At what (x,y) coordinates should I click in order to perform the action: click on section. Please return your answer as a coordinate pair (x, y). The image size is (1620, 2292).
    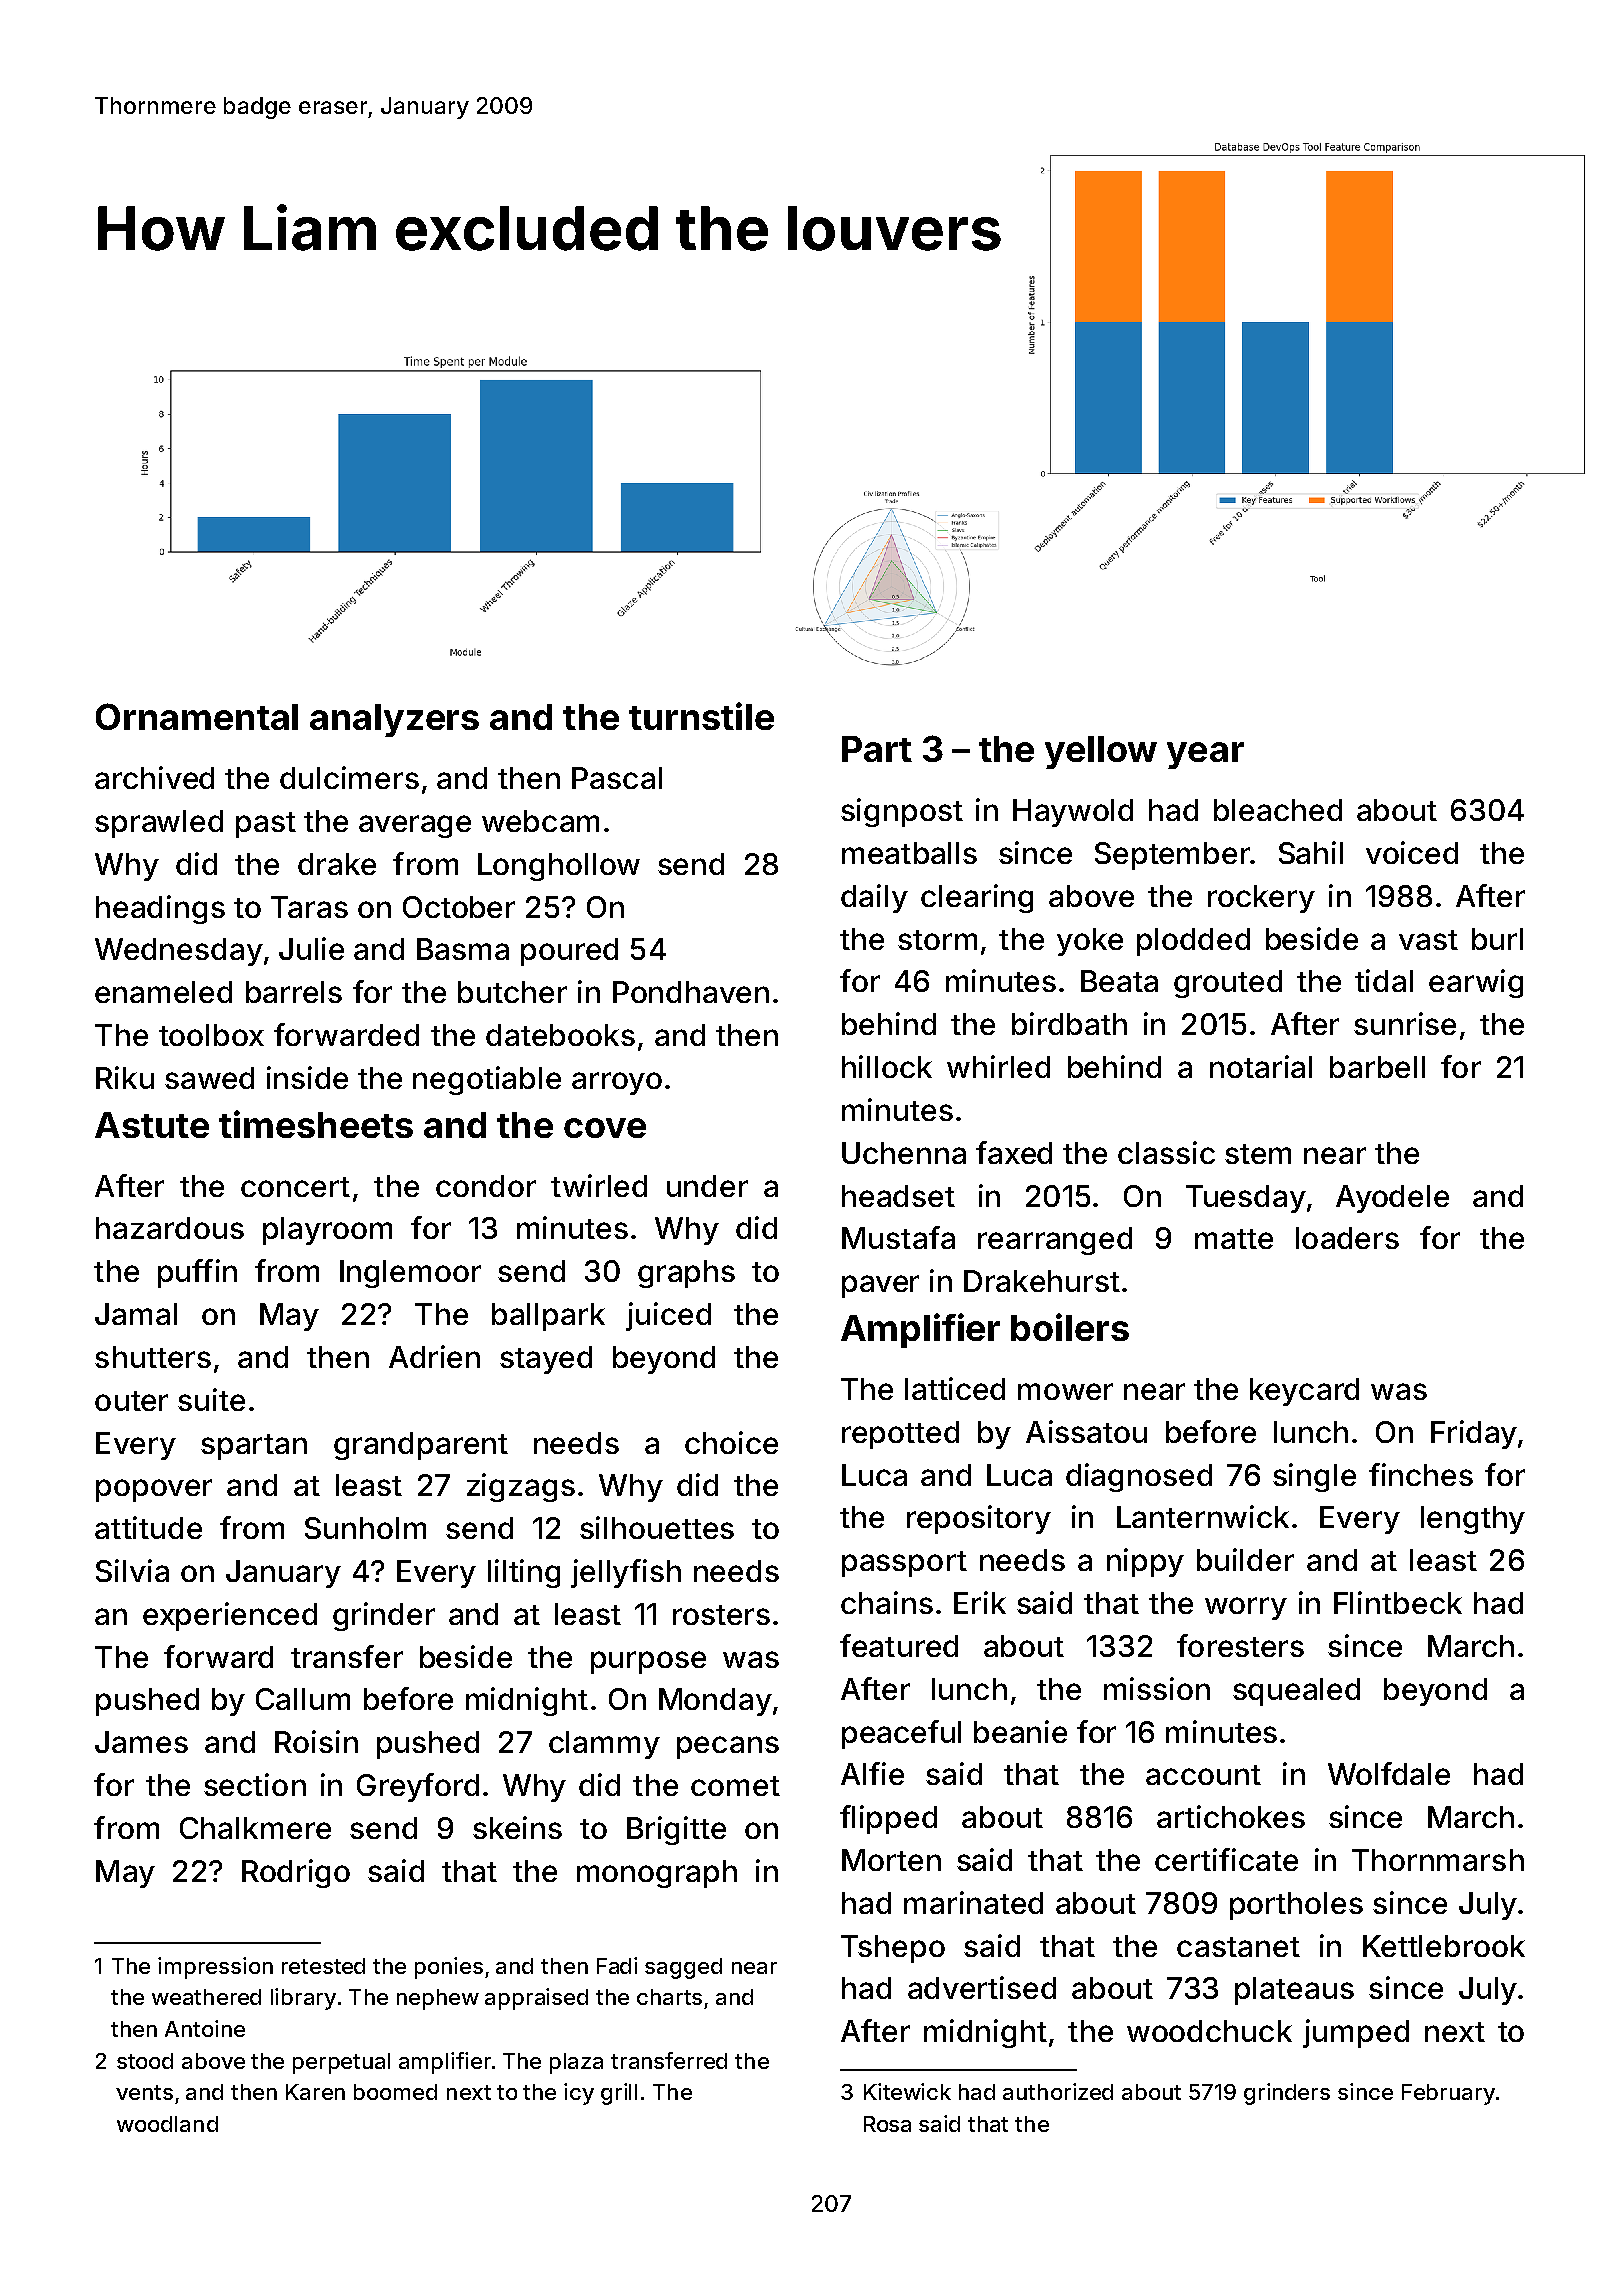
    Looking at the image, I should click on (255, 1784).
